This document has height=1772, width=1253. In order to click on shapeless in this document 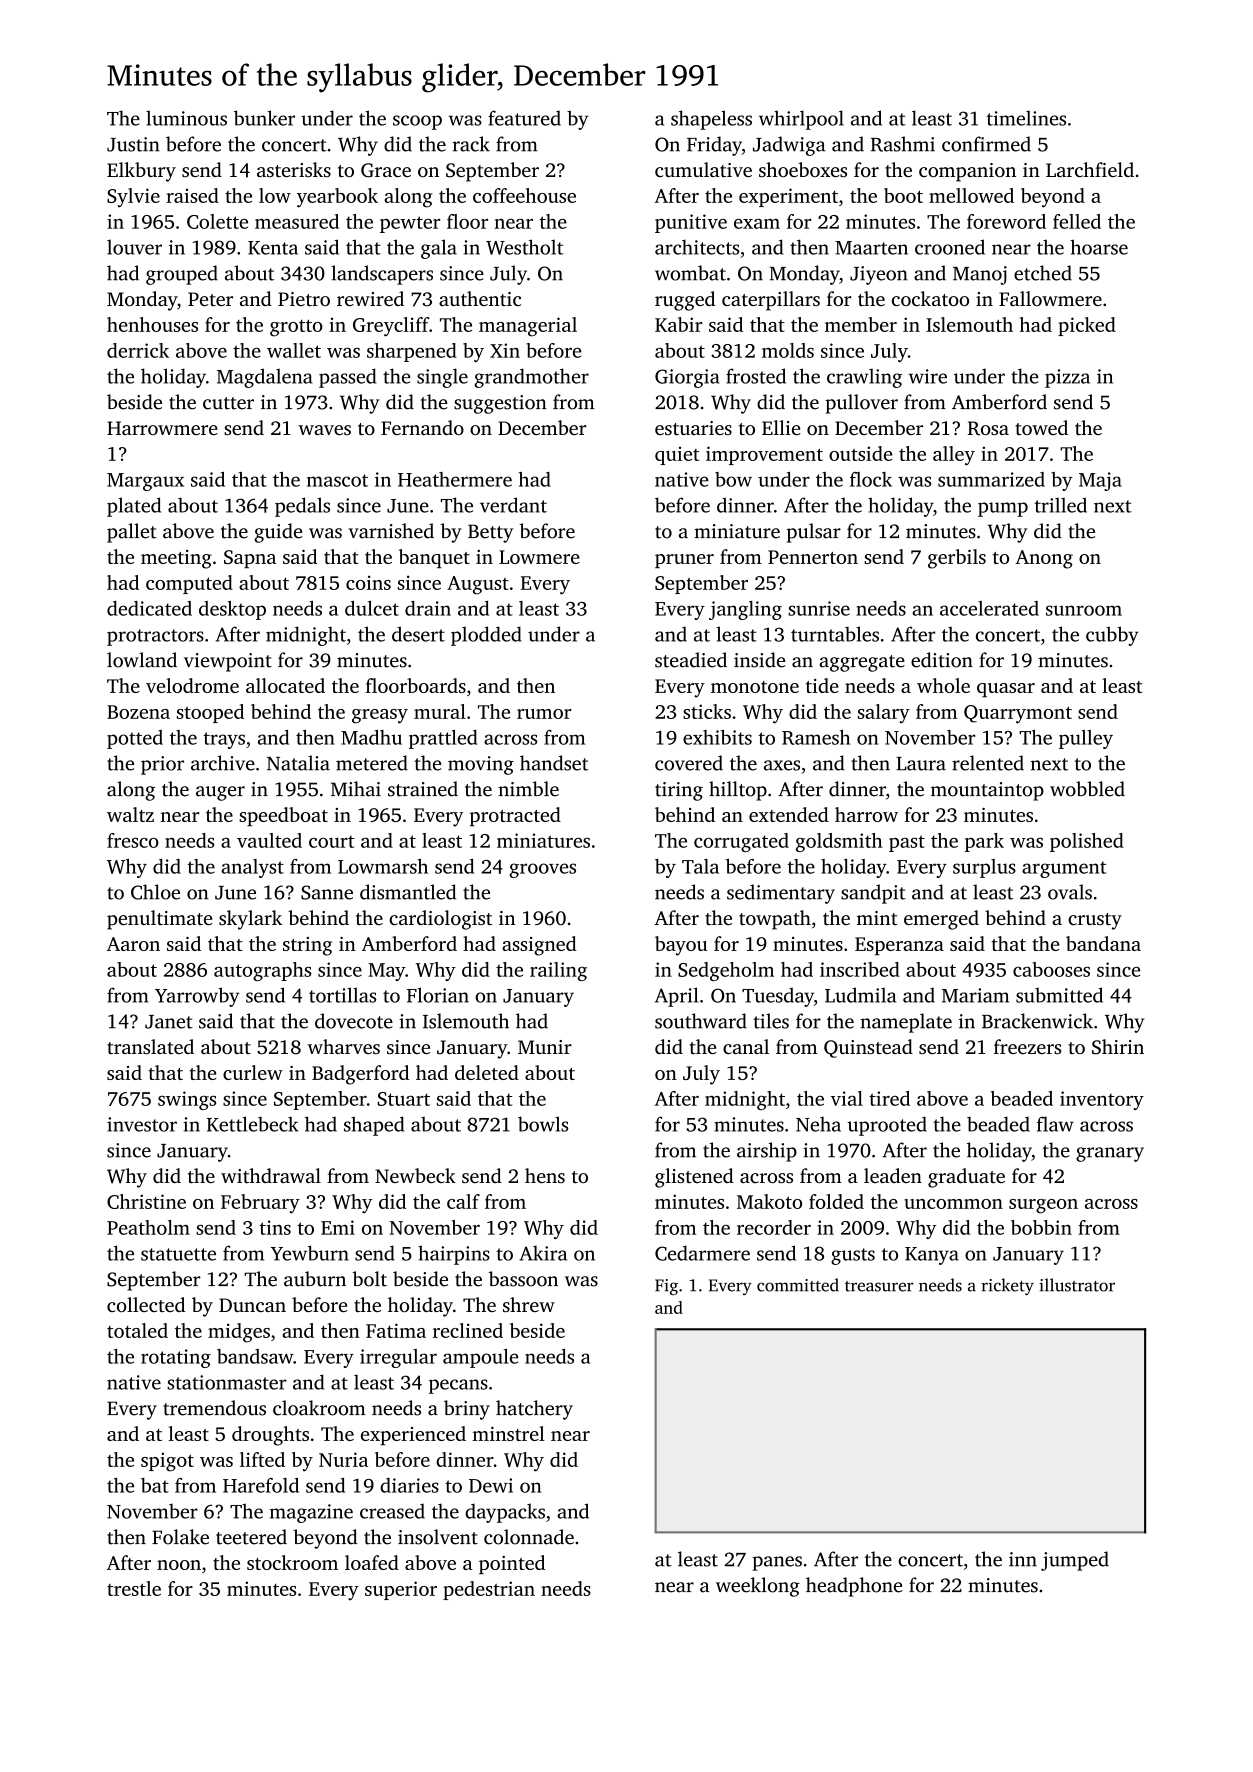, I will do `click(711, 120)`.
